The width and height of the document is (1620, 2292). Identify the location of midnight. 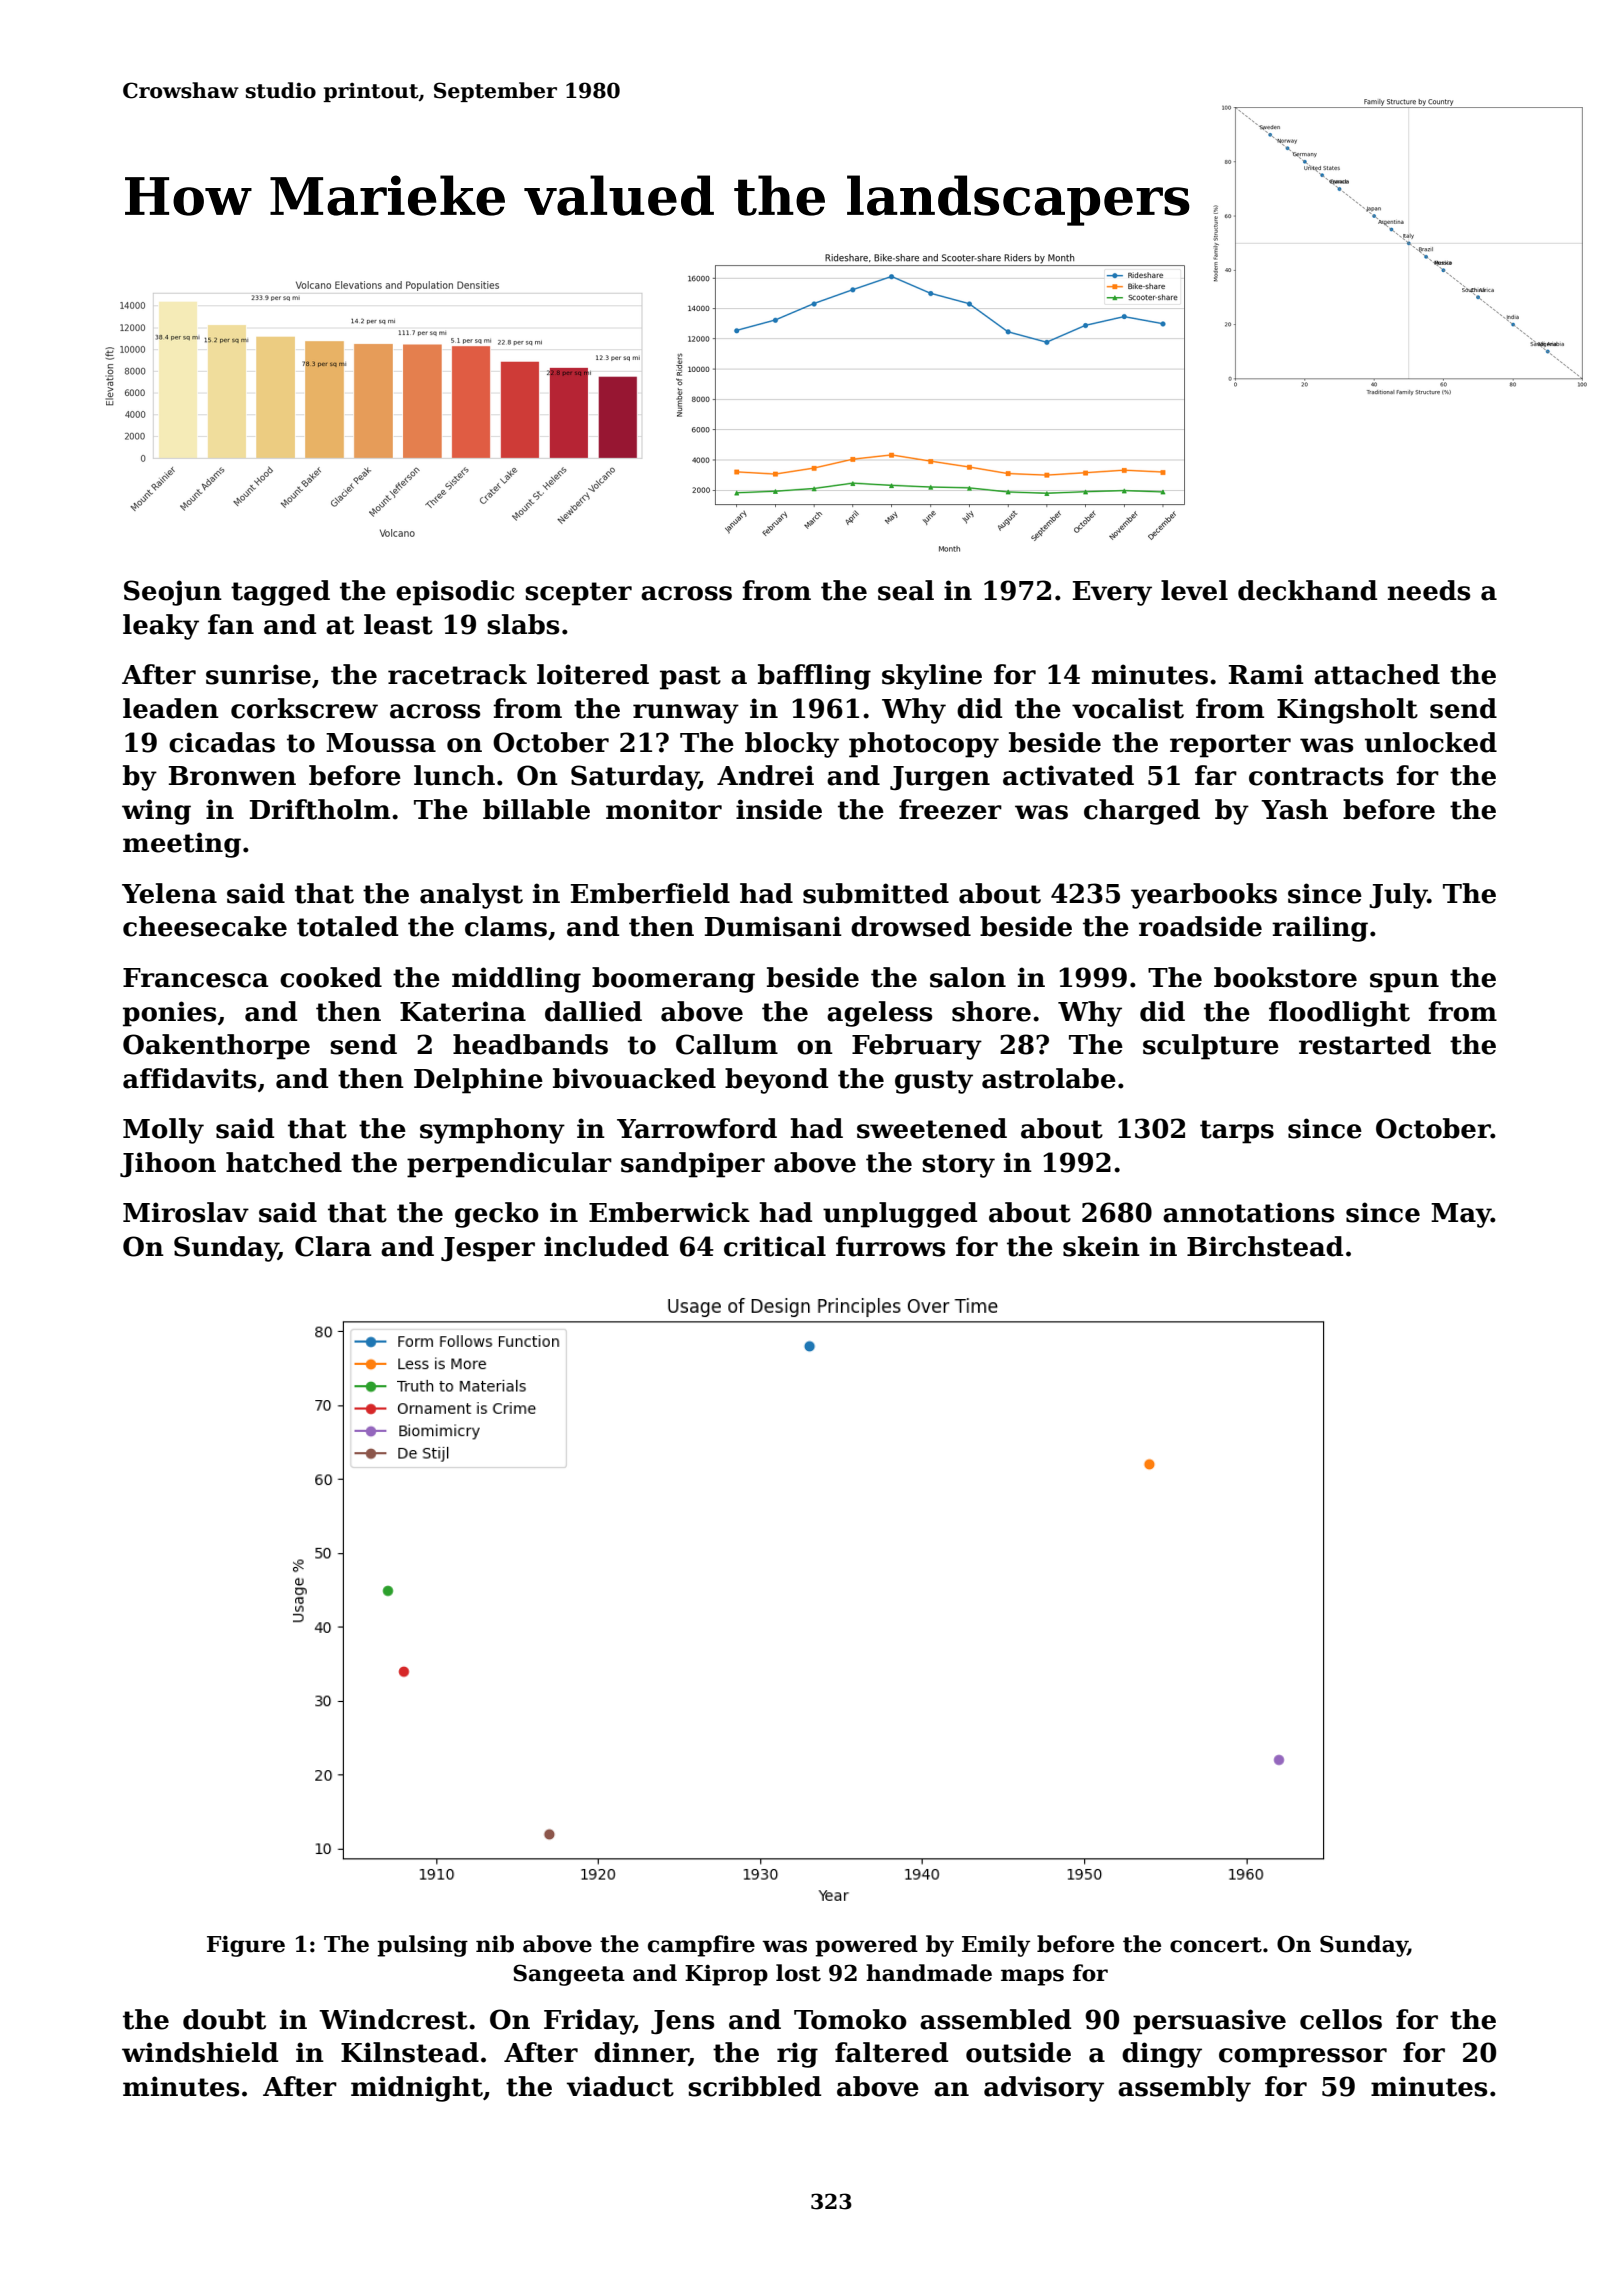
(417, 2089).
